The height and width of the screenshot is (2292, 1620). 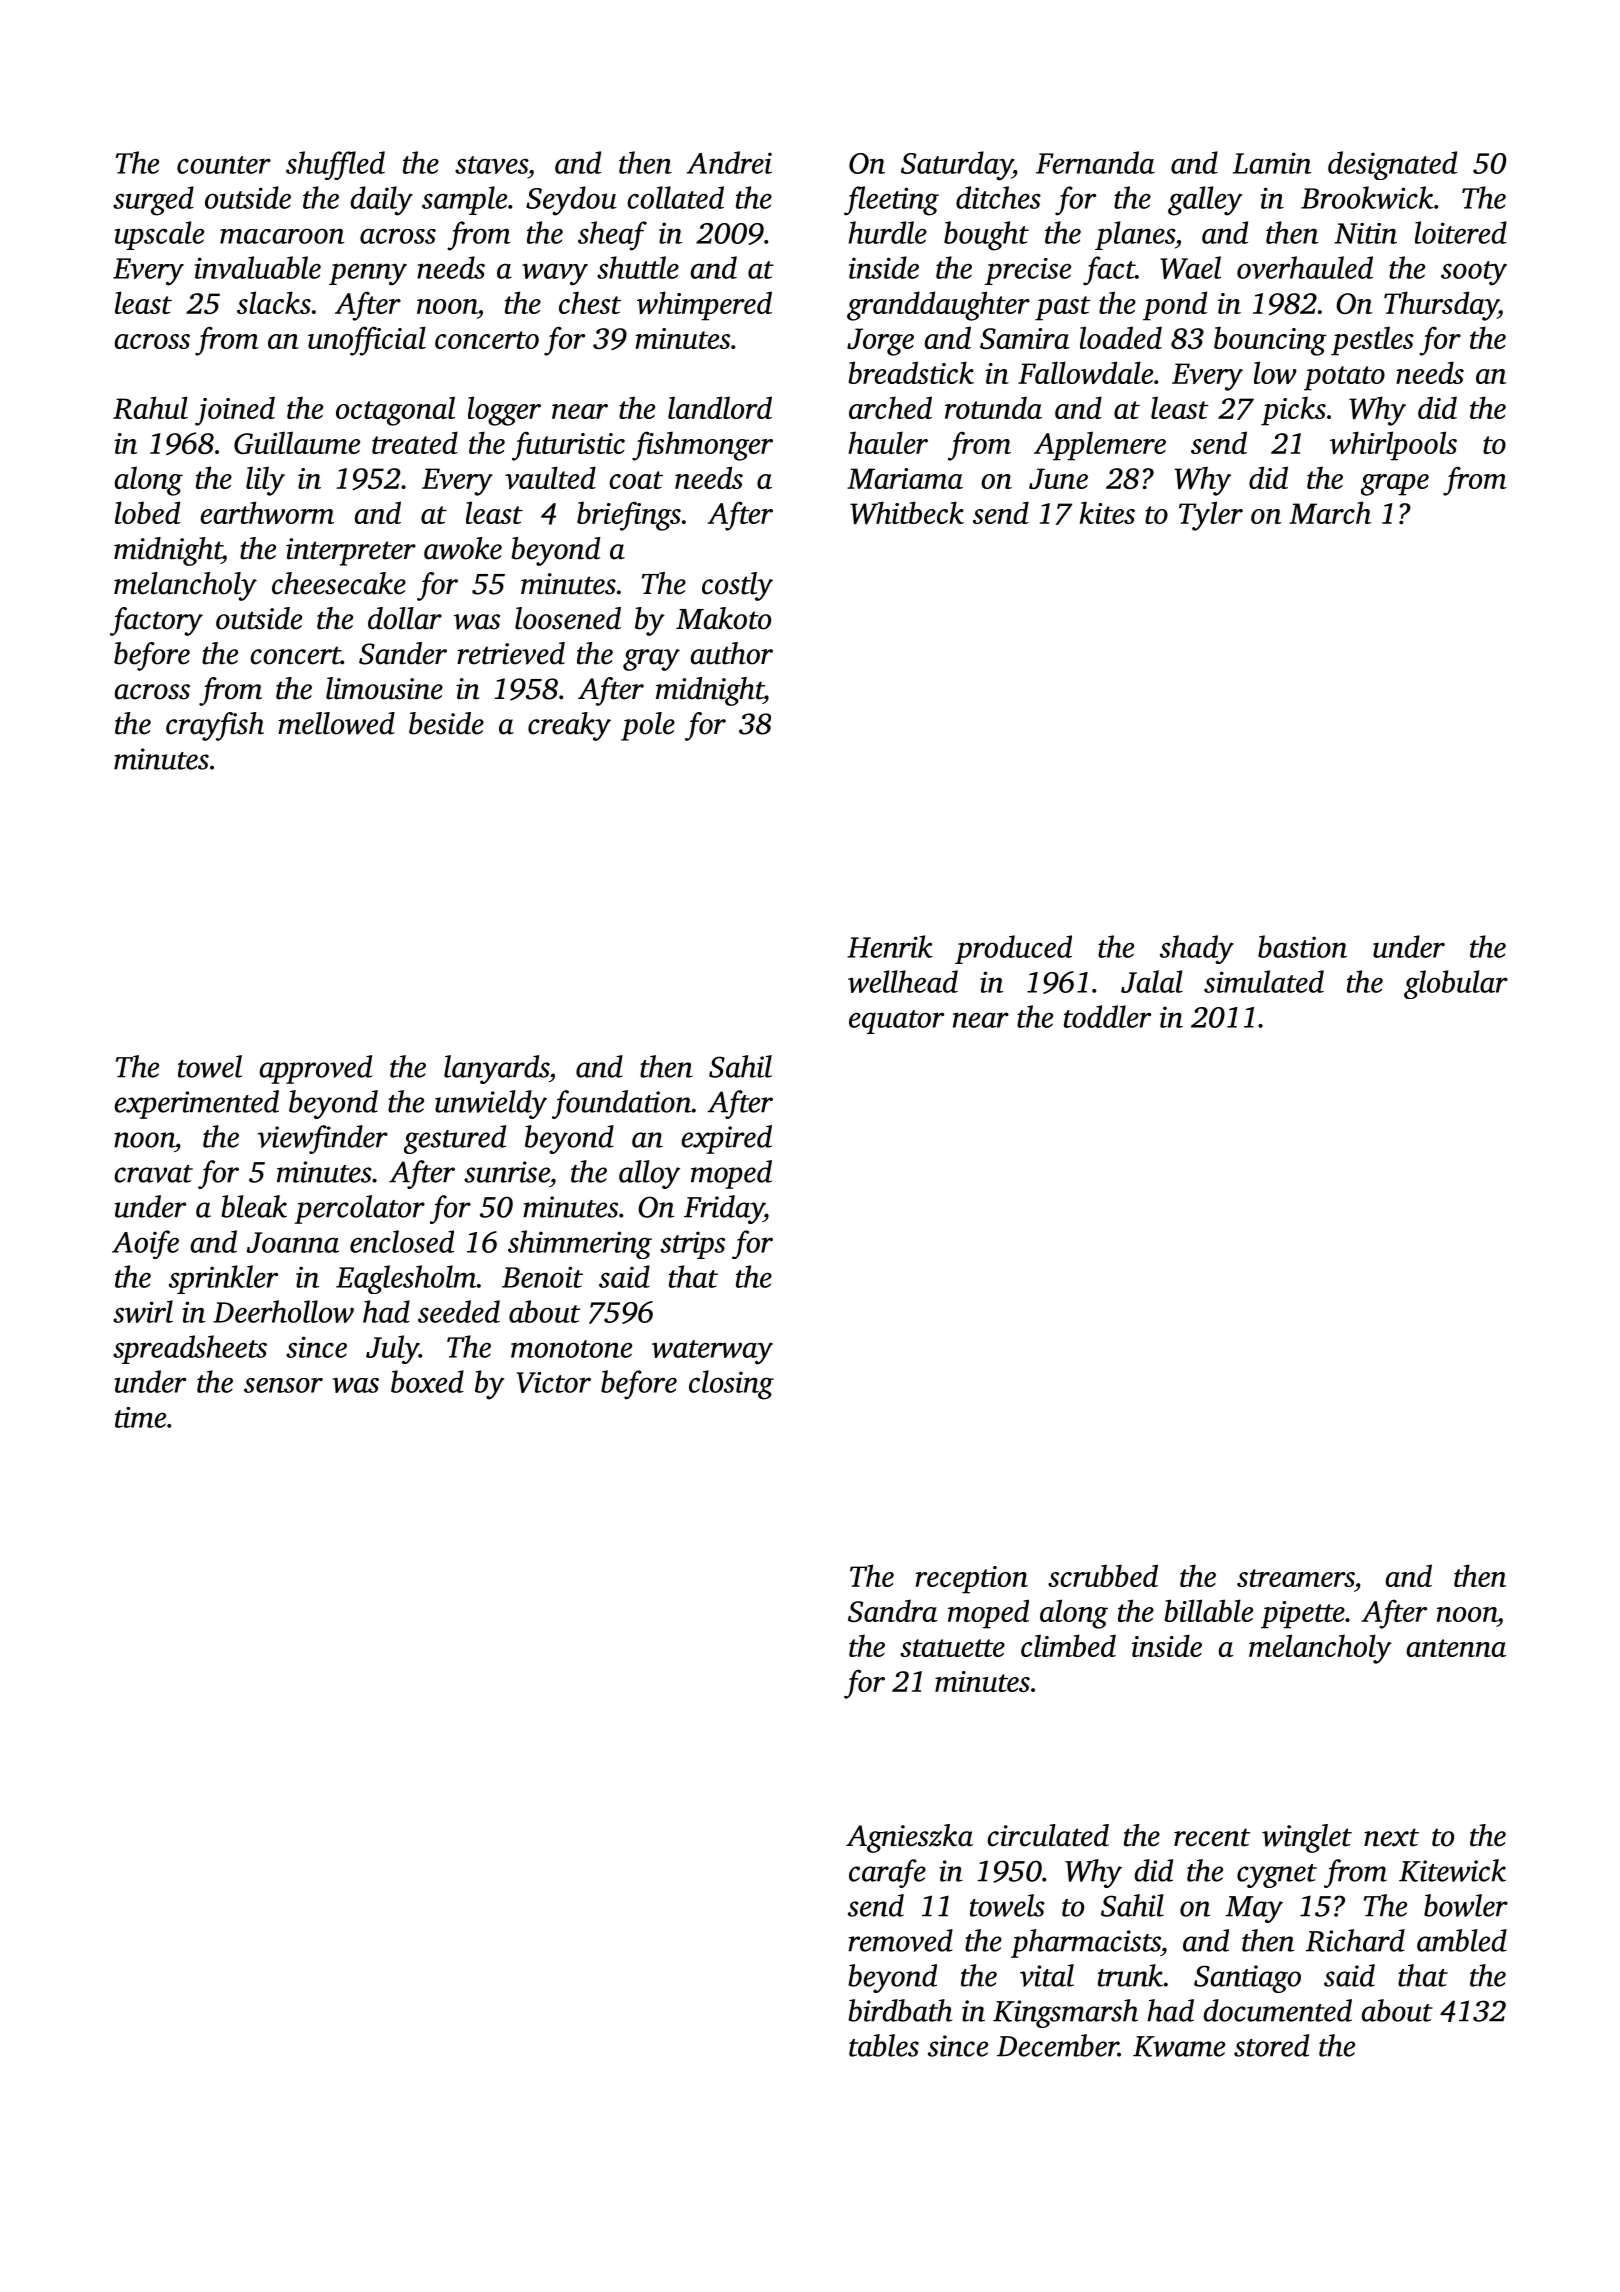 What do you see at coordinates (568, 618) in the screenshot?
I see `loosened` at bounding box center [568, 618].
